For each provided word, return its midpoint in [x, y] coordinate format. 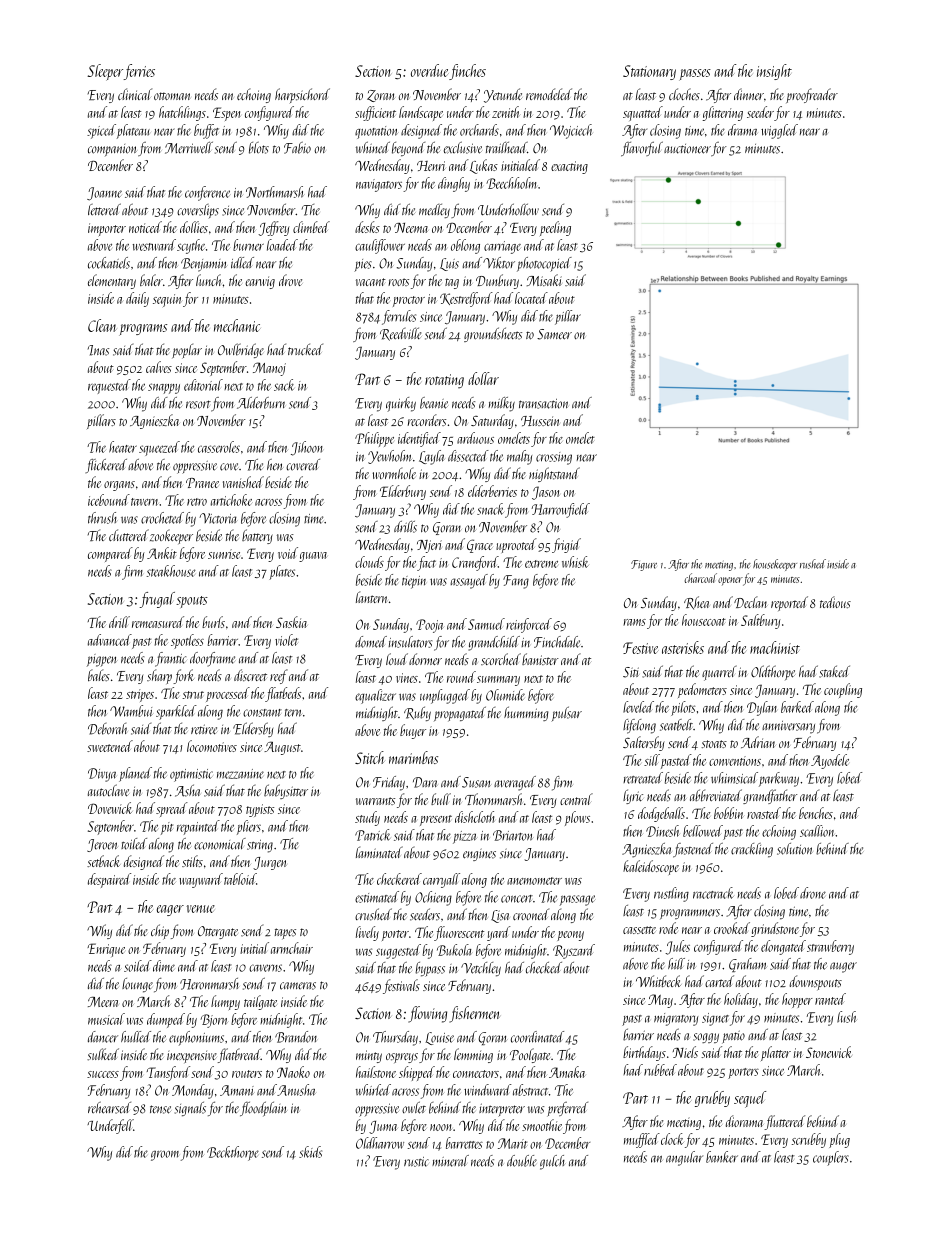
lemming [473, 1055]
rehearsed [109, 1108]
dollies [194, 227]
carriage [502, 247]
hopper [797, 1000]
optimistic [191, 775]
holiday [741, 1000]
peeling [555, 228]
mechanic [237, 325]
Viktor [499, 263]
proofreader [812, 95]
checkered [399, 879]
